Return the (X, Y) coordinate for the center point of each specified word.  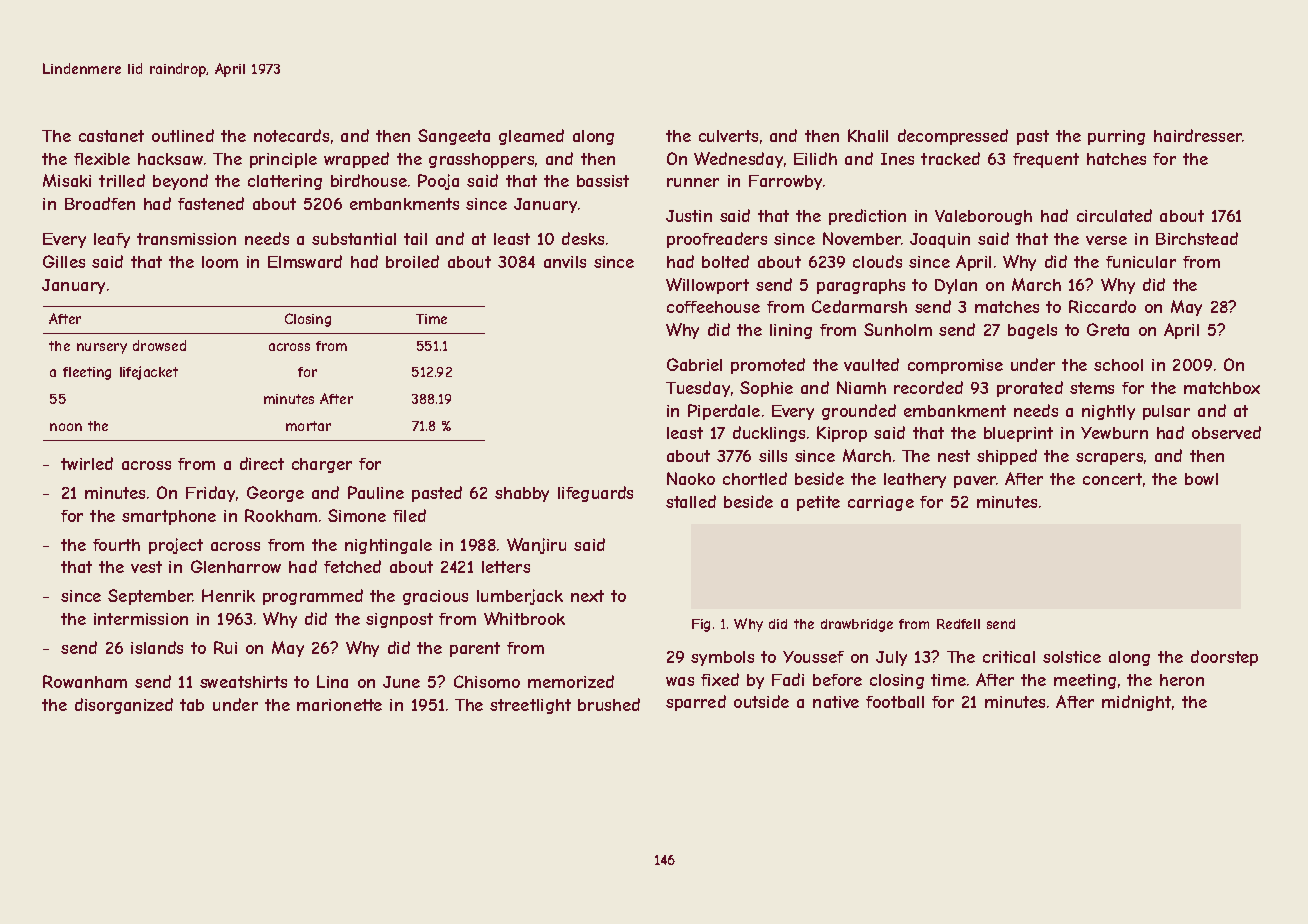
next (587, 596)
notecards (291, 135)
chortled (755, 478)
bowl (1201, 479)
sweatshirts (243, 682)
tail (415, 239)
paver (975, 482)
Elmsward (305, 261)
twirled (87, 463)
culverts (728, 136)
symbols (722, 658)
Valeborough (983, 217)
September (150, 597)
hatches (1116, 159)
